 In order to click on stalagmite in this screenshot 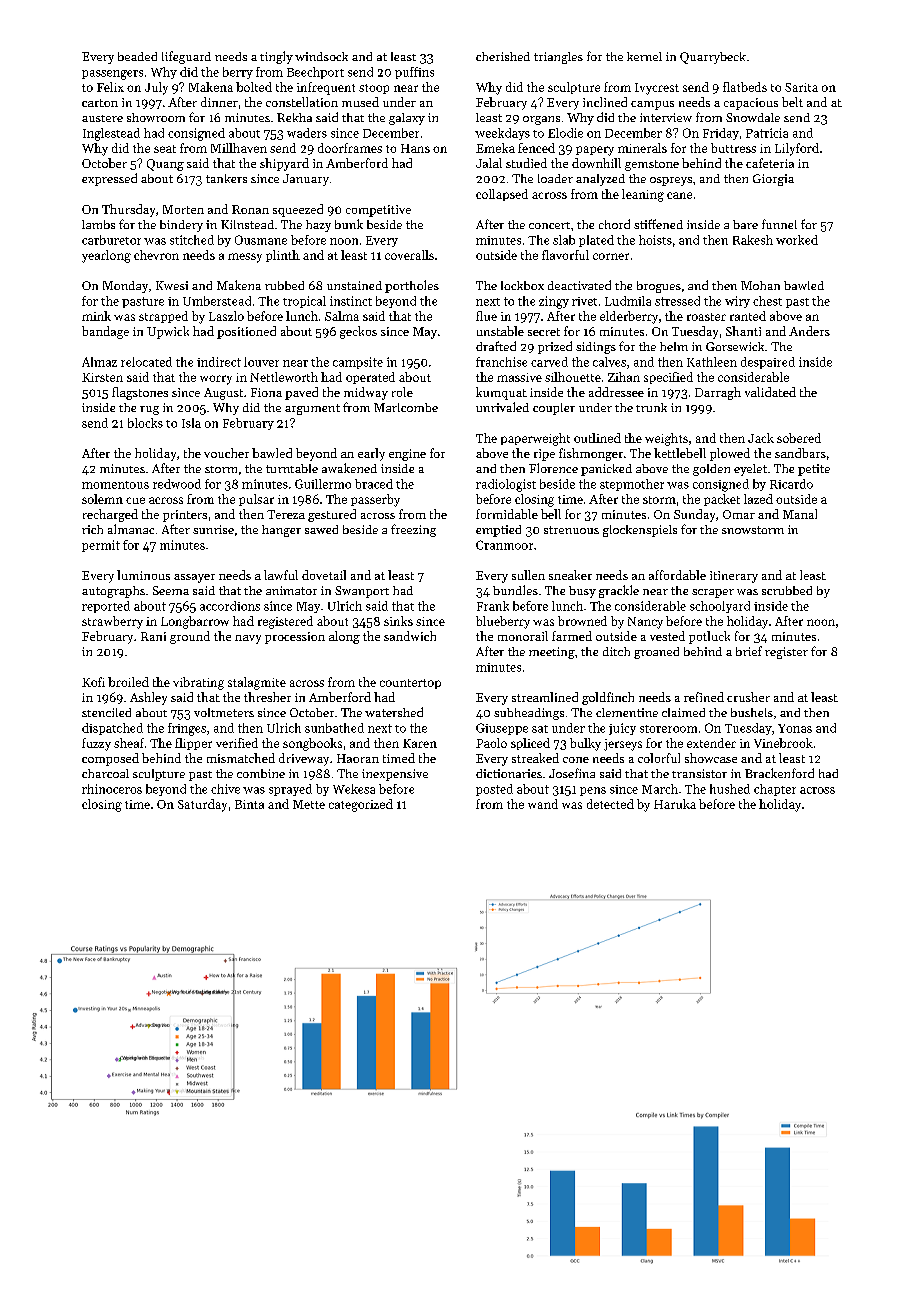, I will do `click(257, 683)`.
